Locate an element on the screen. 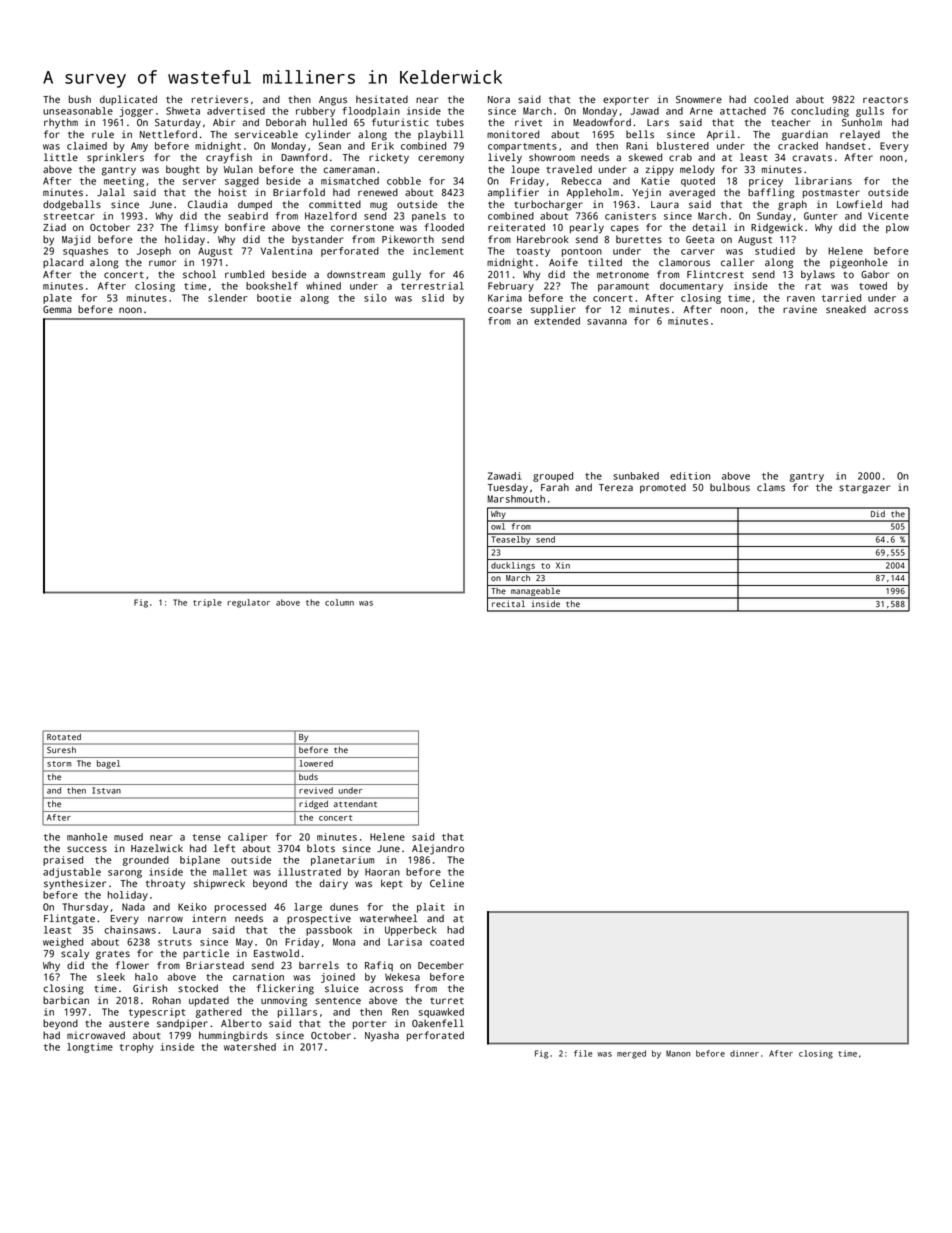 The width and height of the screenshot is (952, 1233). retrievers is located at coordinates (220, 99).
